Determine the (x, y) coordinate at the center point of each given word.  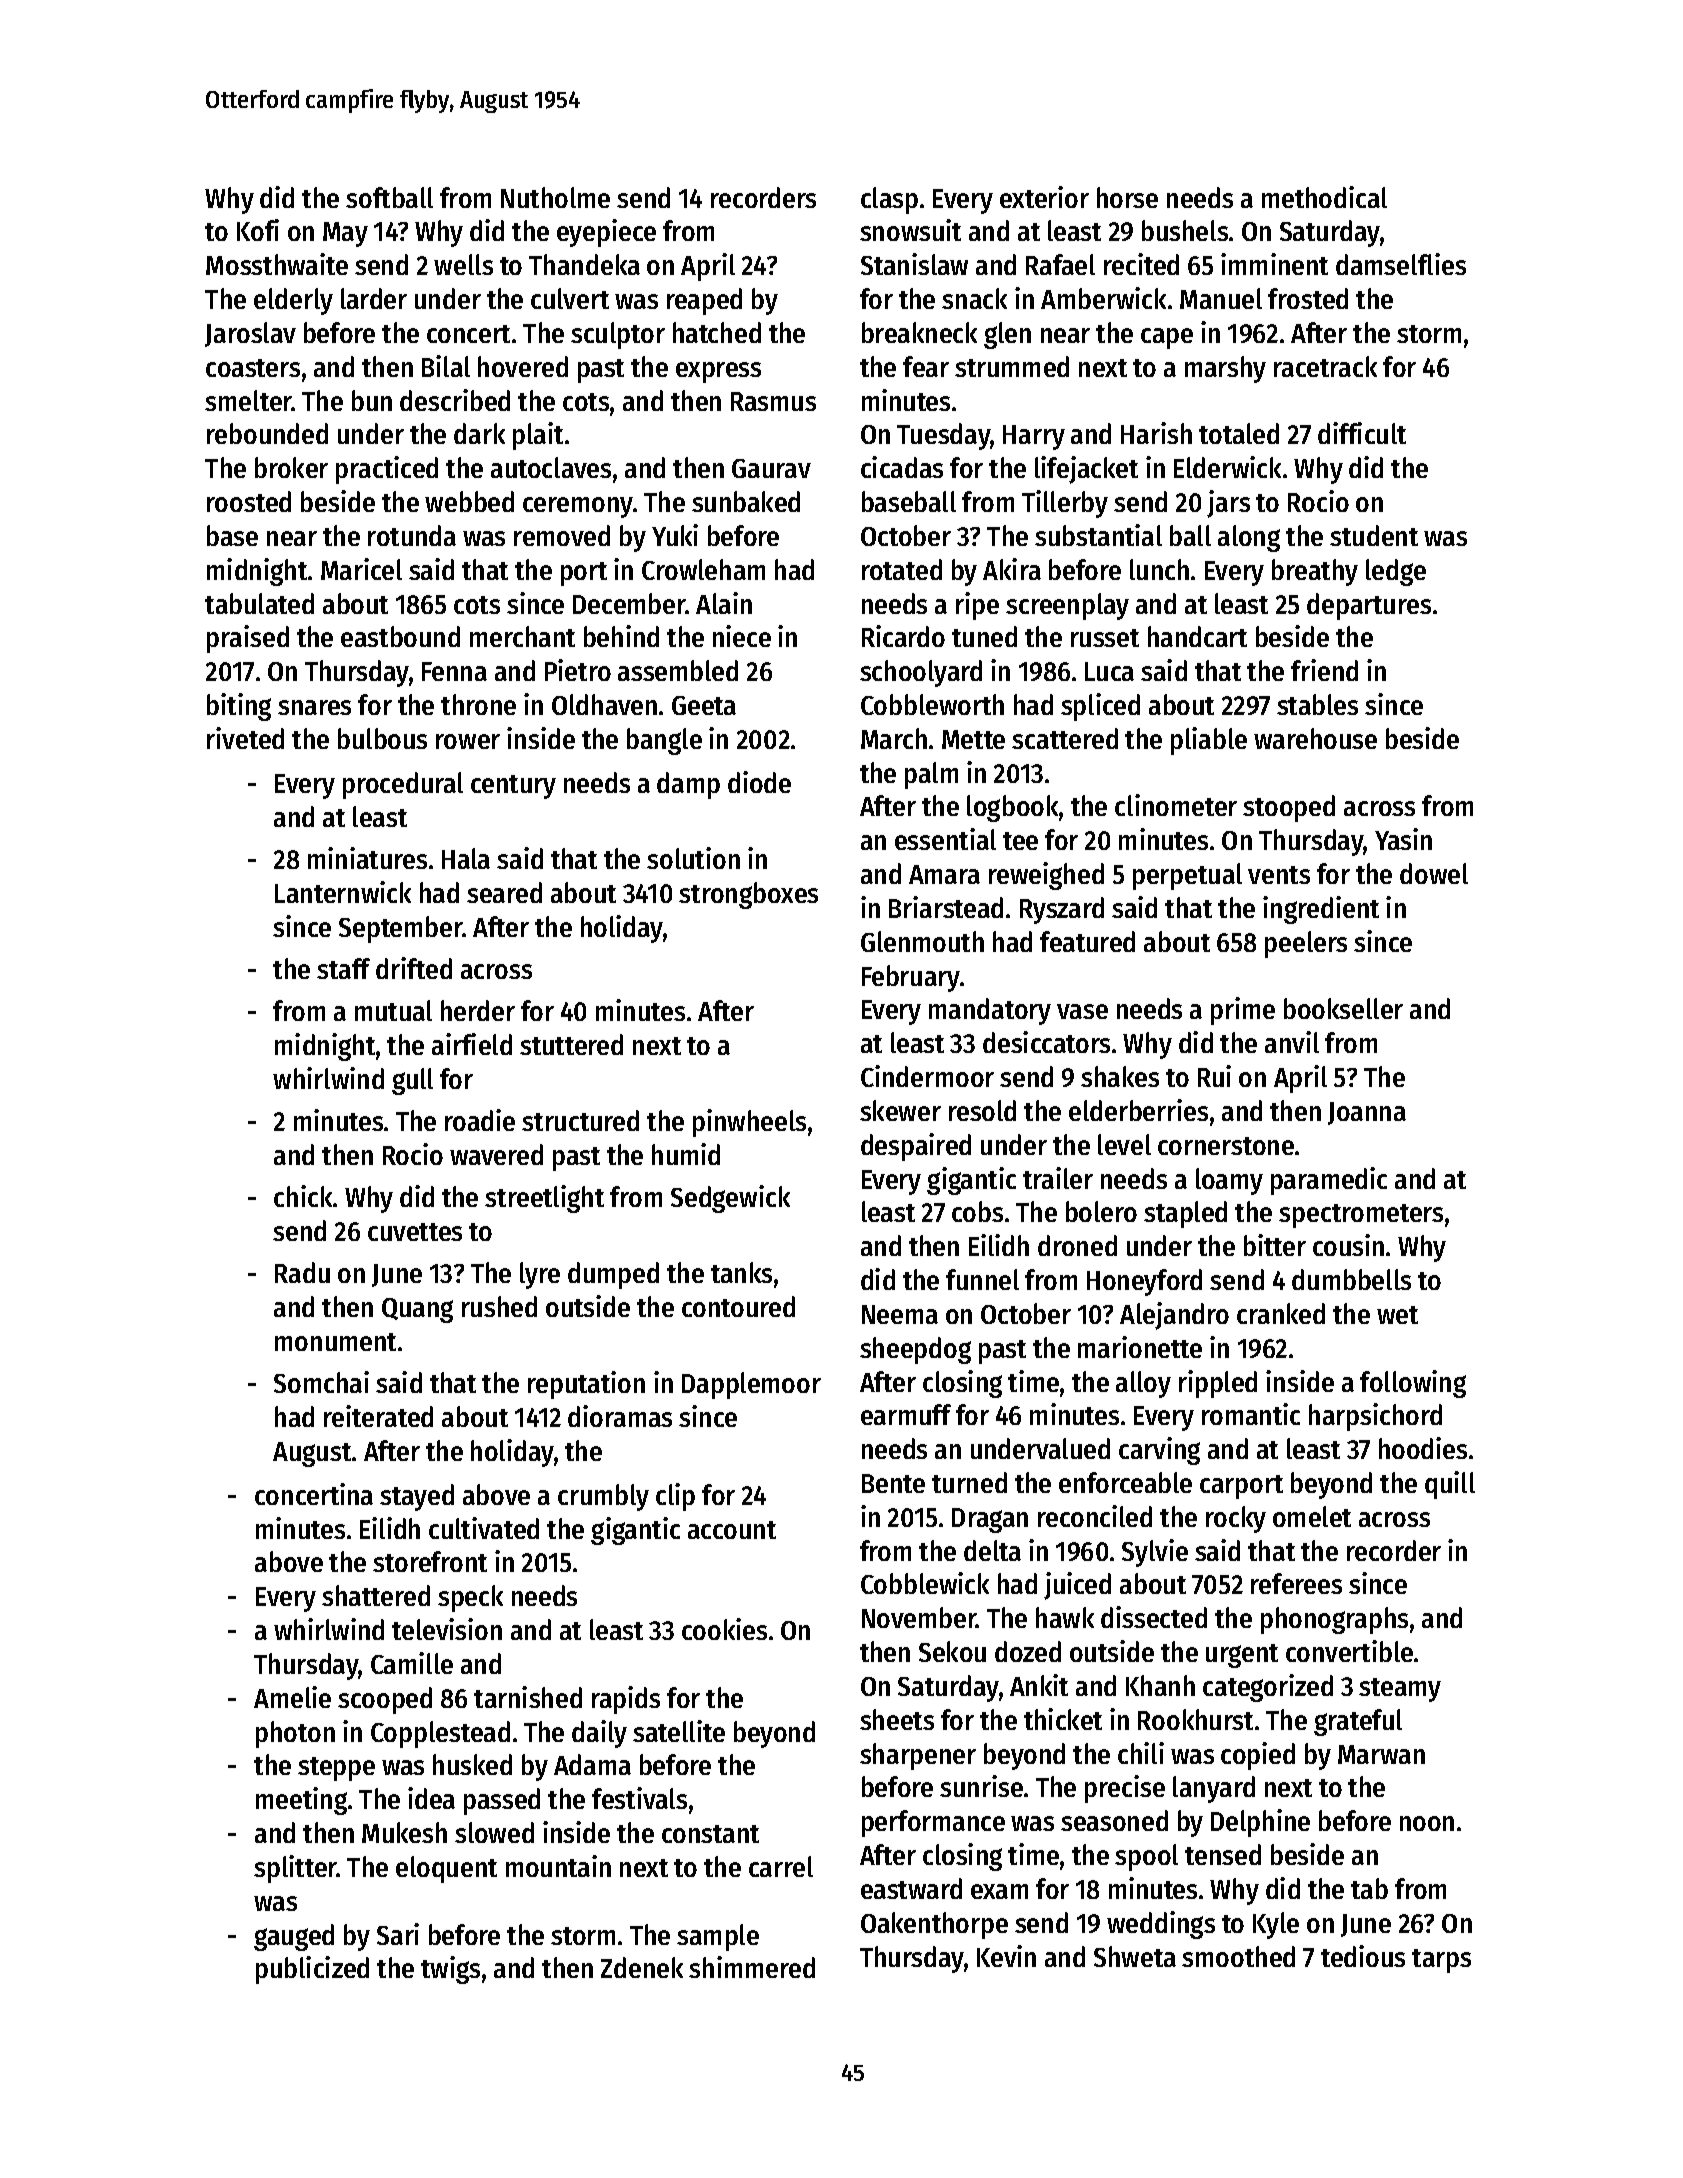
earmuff (906, 1414)
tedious (1363, 1956)
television (447, 1629)
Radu (302, 1272)
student (1374, 535)
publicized (312, 1970)
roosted (249, 501)
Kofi (258, 230)
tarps (1441, 1961)
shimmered (752, 1967)
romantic (1251, 1414)
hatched (717, 332)
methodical (1324, 197)
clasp (889, 200)
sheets (897, 1719)
